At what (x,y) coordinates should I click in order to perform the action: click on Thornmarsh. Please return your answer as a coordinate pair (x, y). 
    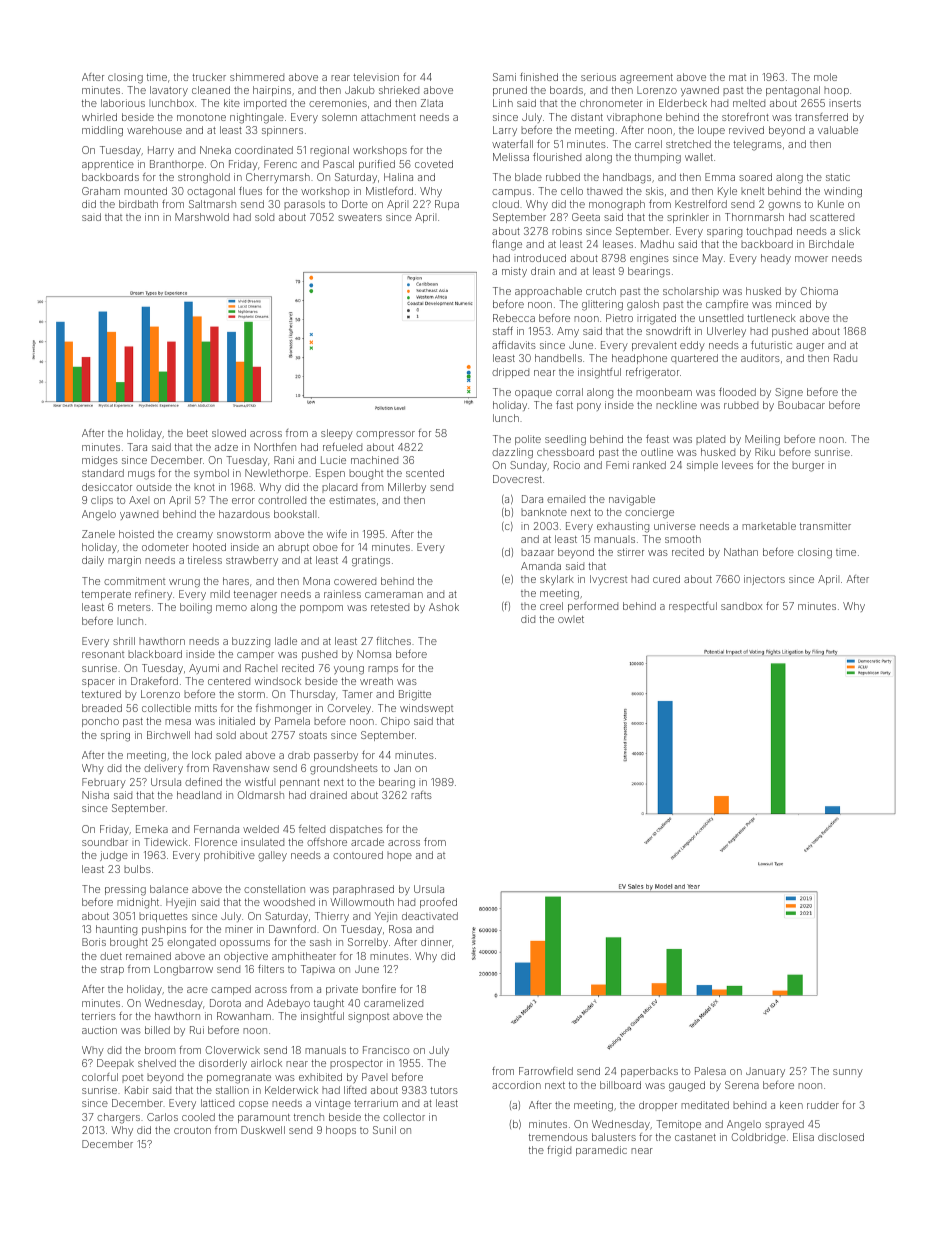
    Looking at the image, I should click on (754, 217).
